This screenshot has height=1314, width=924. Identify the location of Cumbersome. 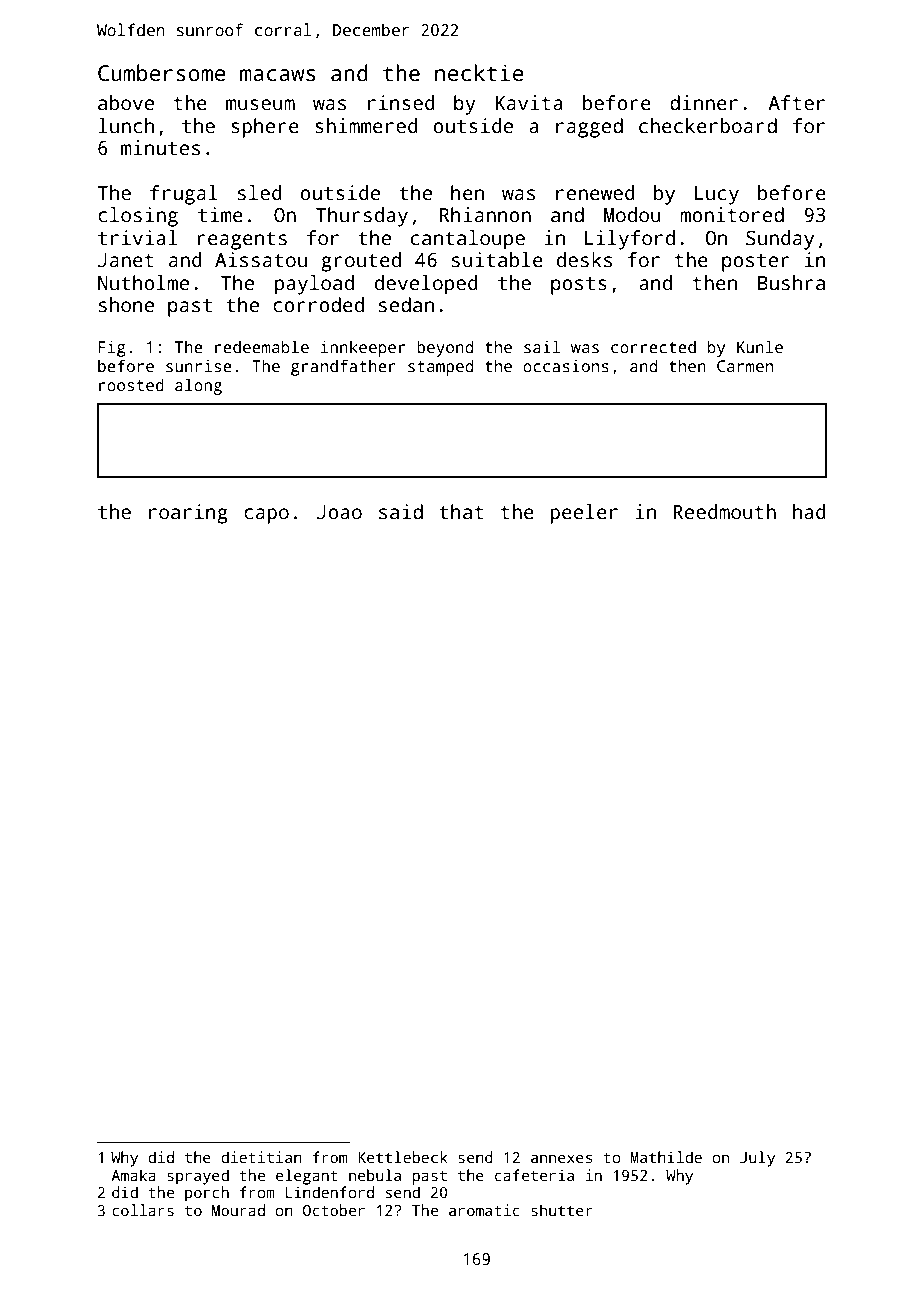
(162, 73).
